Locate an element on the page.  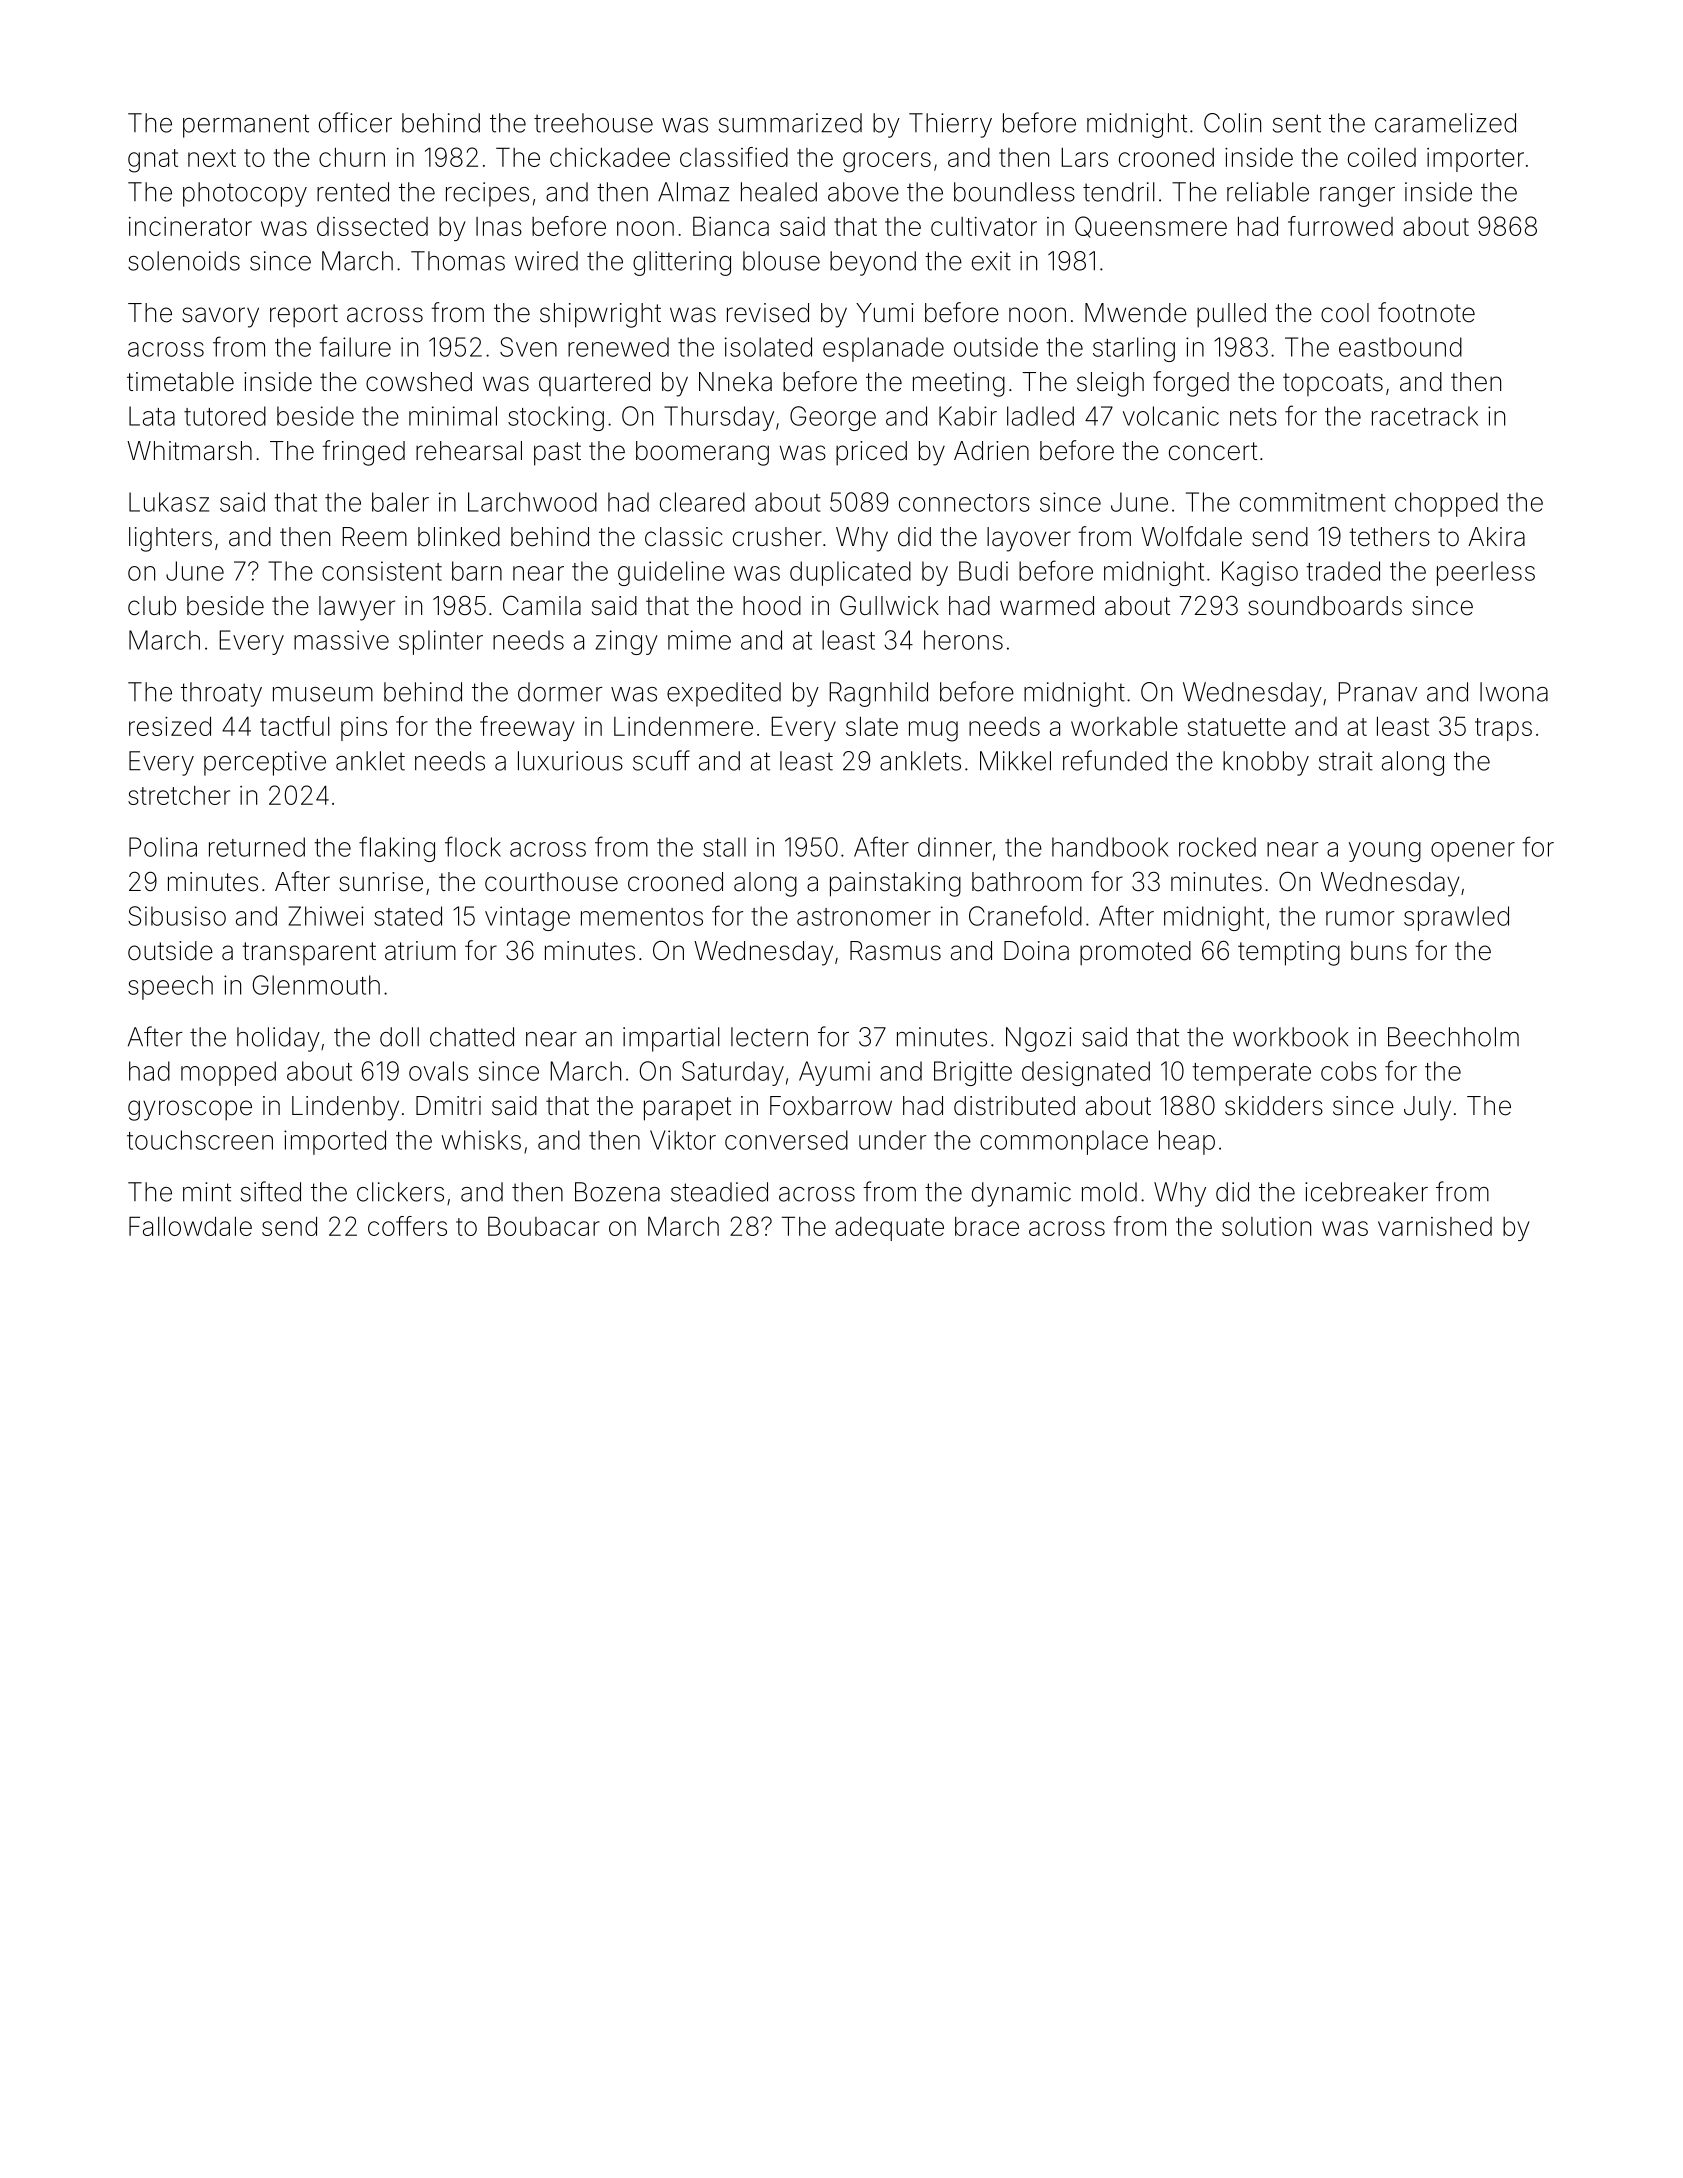
courthouse is located at coordinates (551, 882).
